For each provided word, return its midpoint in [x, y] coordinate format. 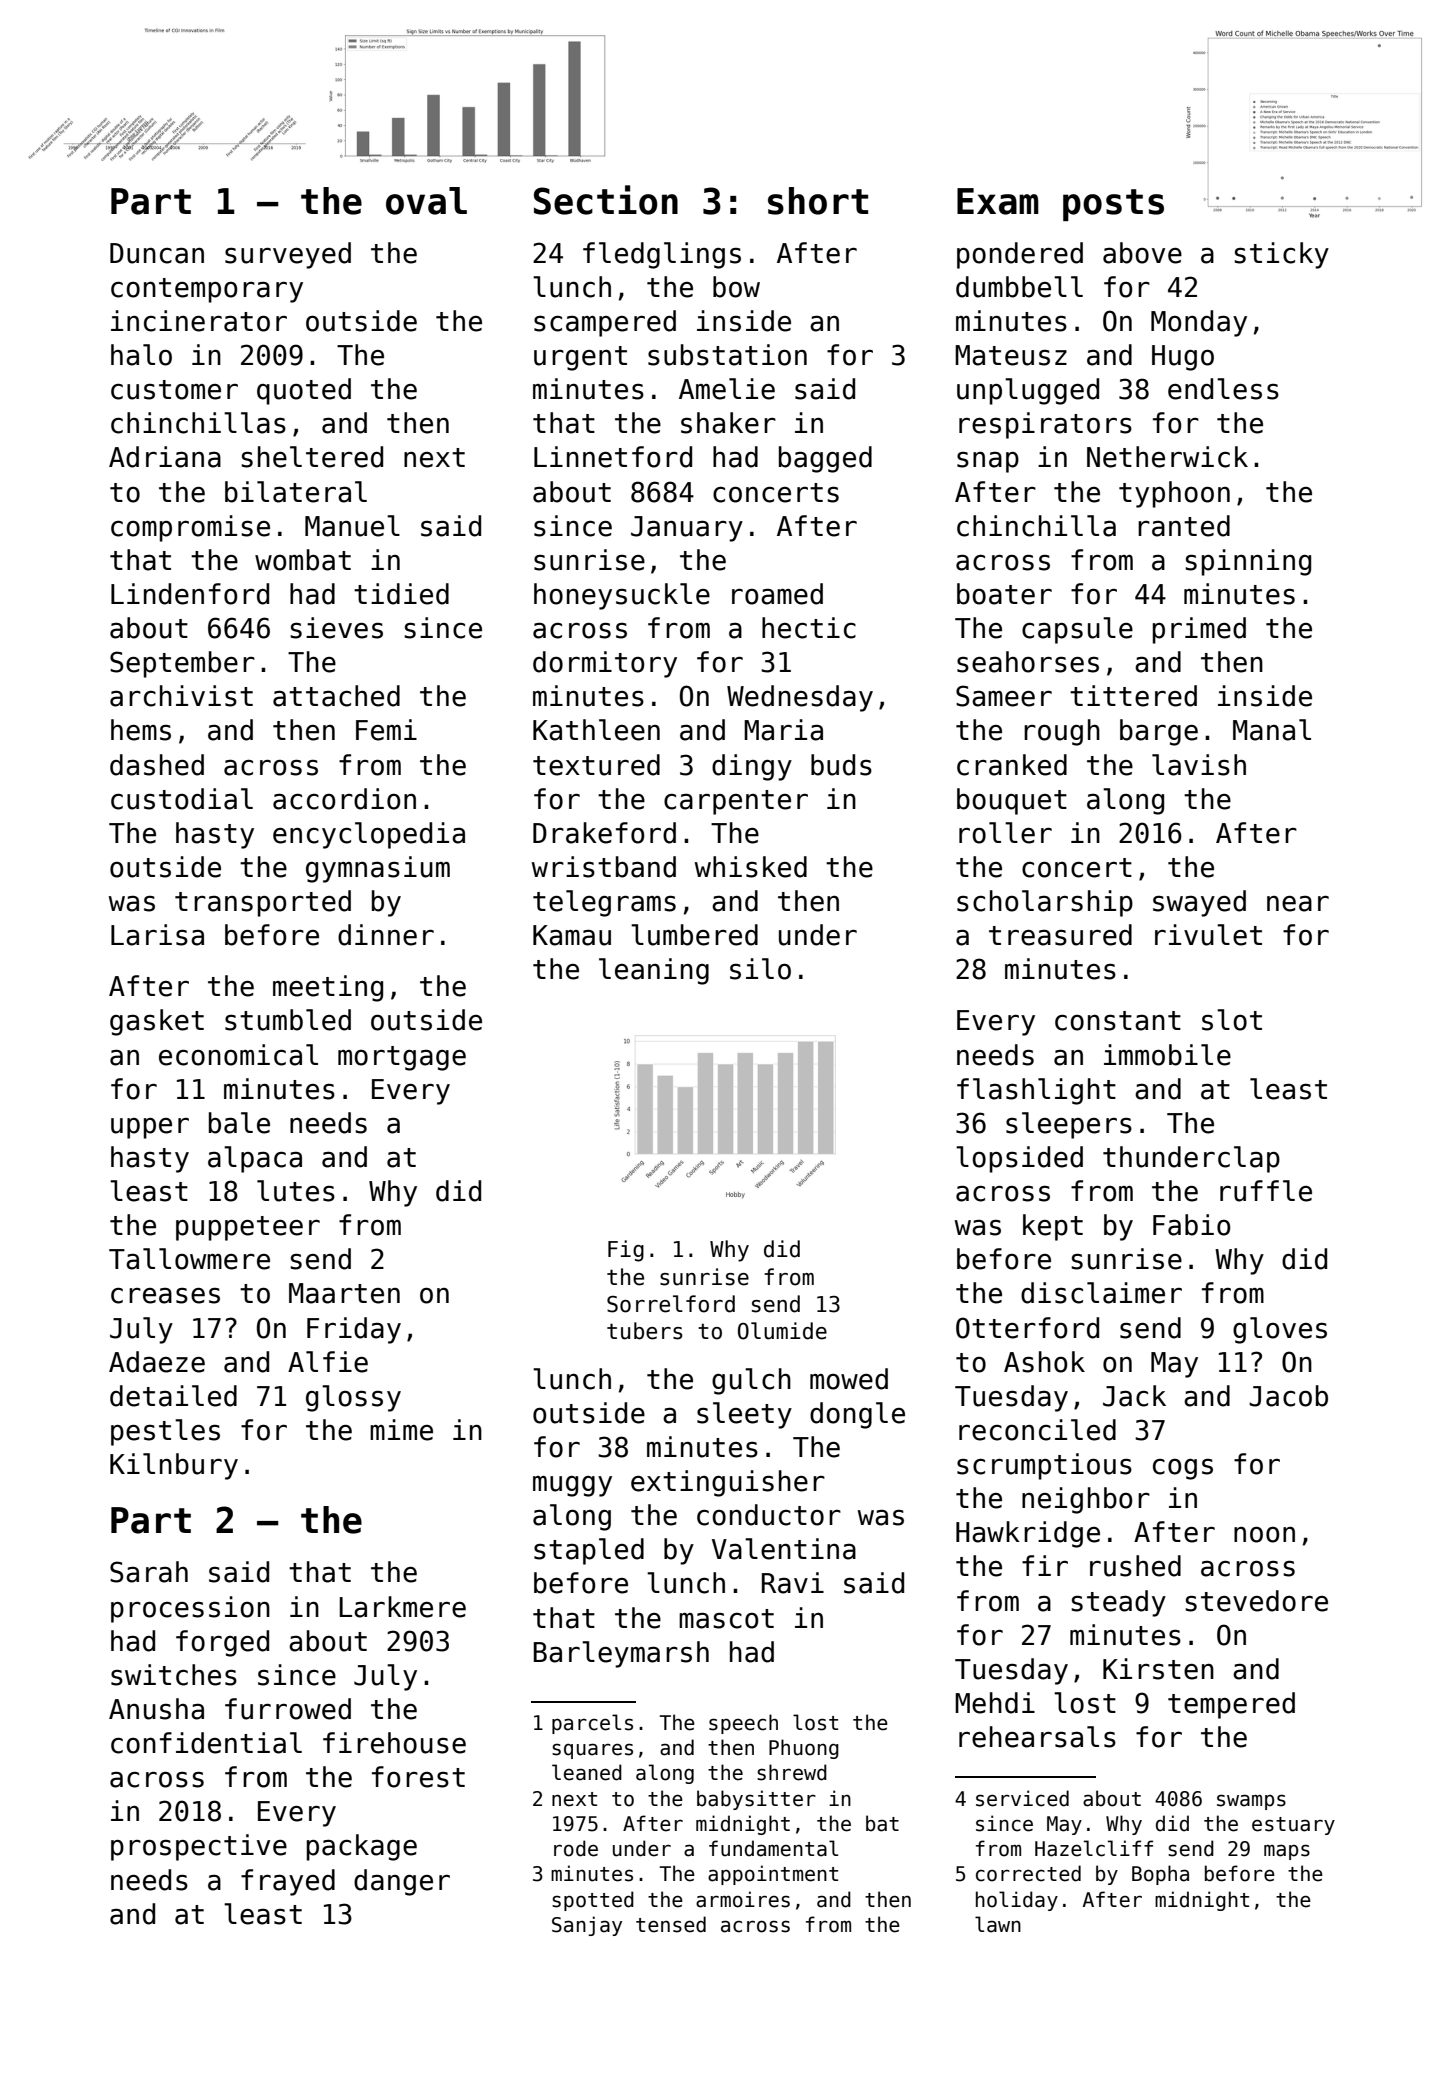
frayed [288, 1882]
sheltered [312, 457]
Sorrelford [671, 1304]
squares [592, 1751]
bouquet [1012, 801]
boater [1004, 594]
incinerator [199, 321]
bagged [825, 459]
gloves [1280, 1330]
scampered [605, 323]
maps [1287, 1852]
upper [150, 1128]
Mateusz [1011, 355]
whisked [750, 867]
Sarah [149, 1572]
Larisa [157, 935]
